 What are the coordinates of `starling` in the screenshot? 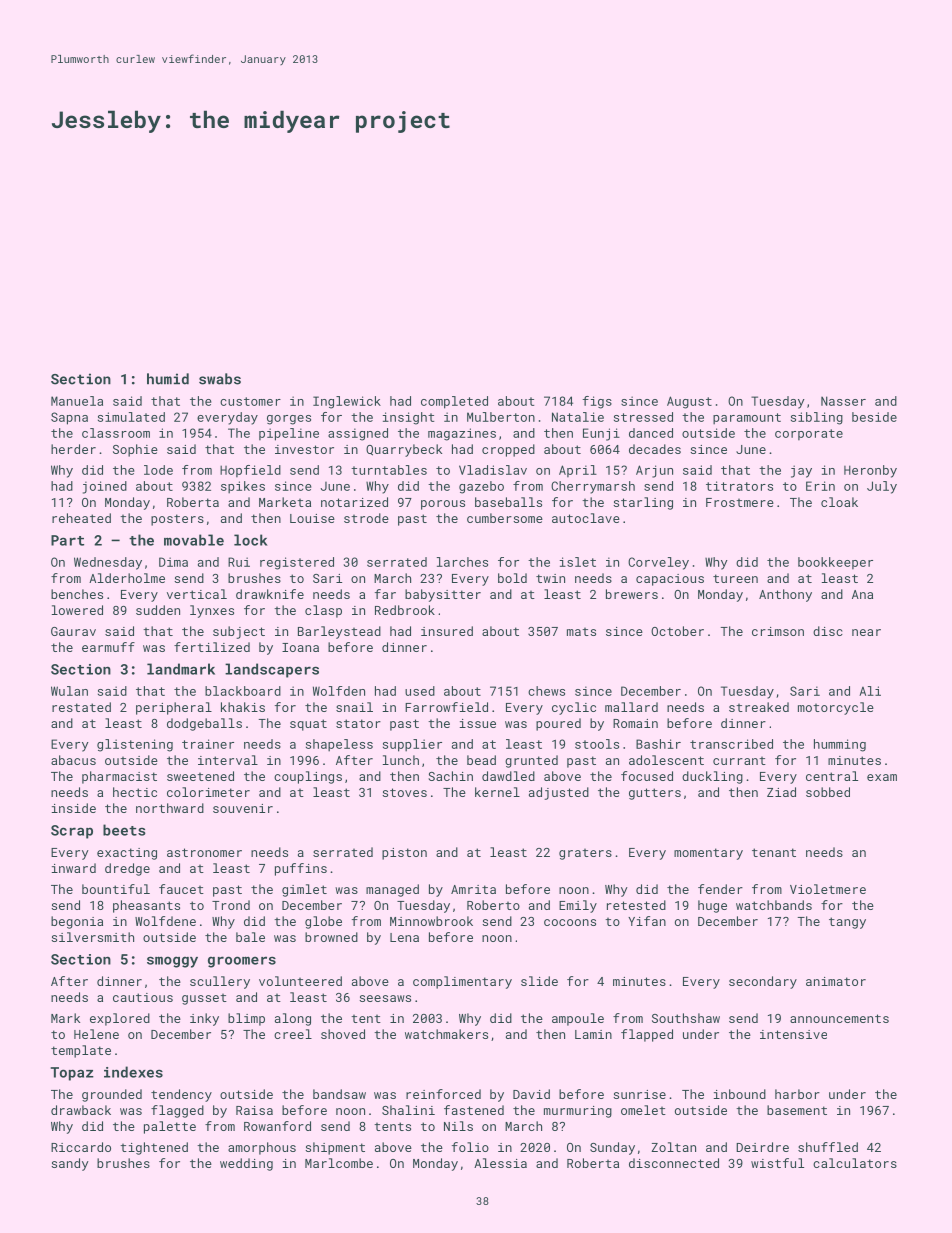 It's located at (643, 503).
